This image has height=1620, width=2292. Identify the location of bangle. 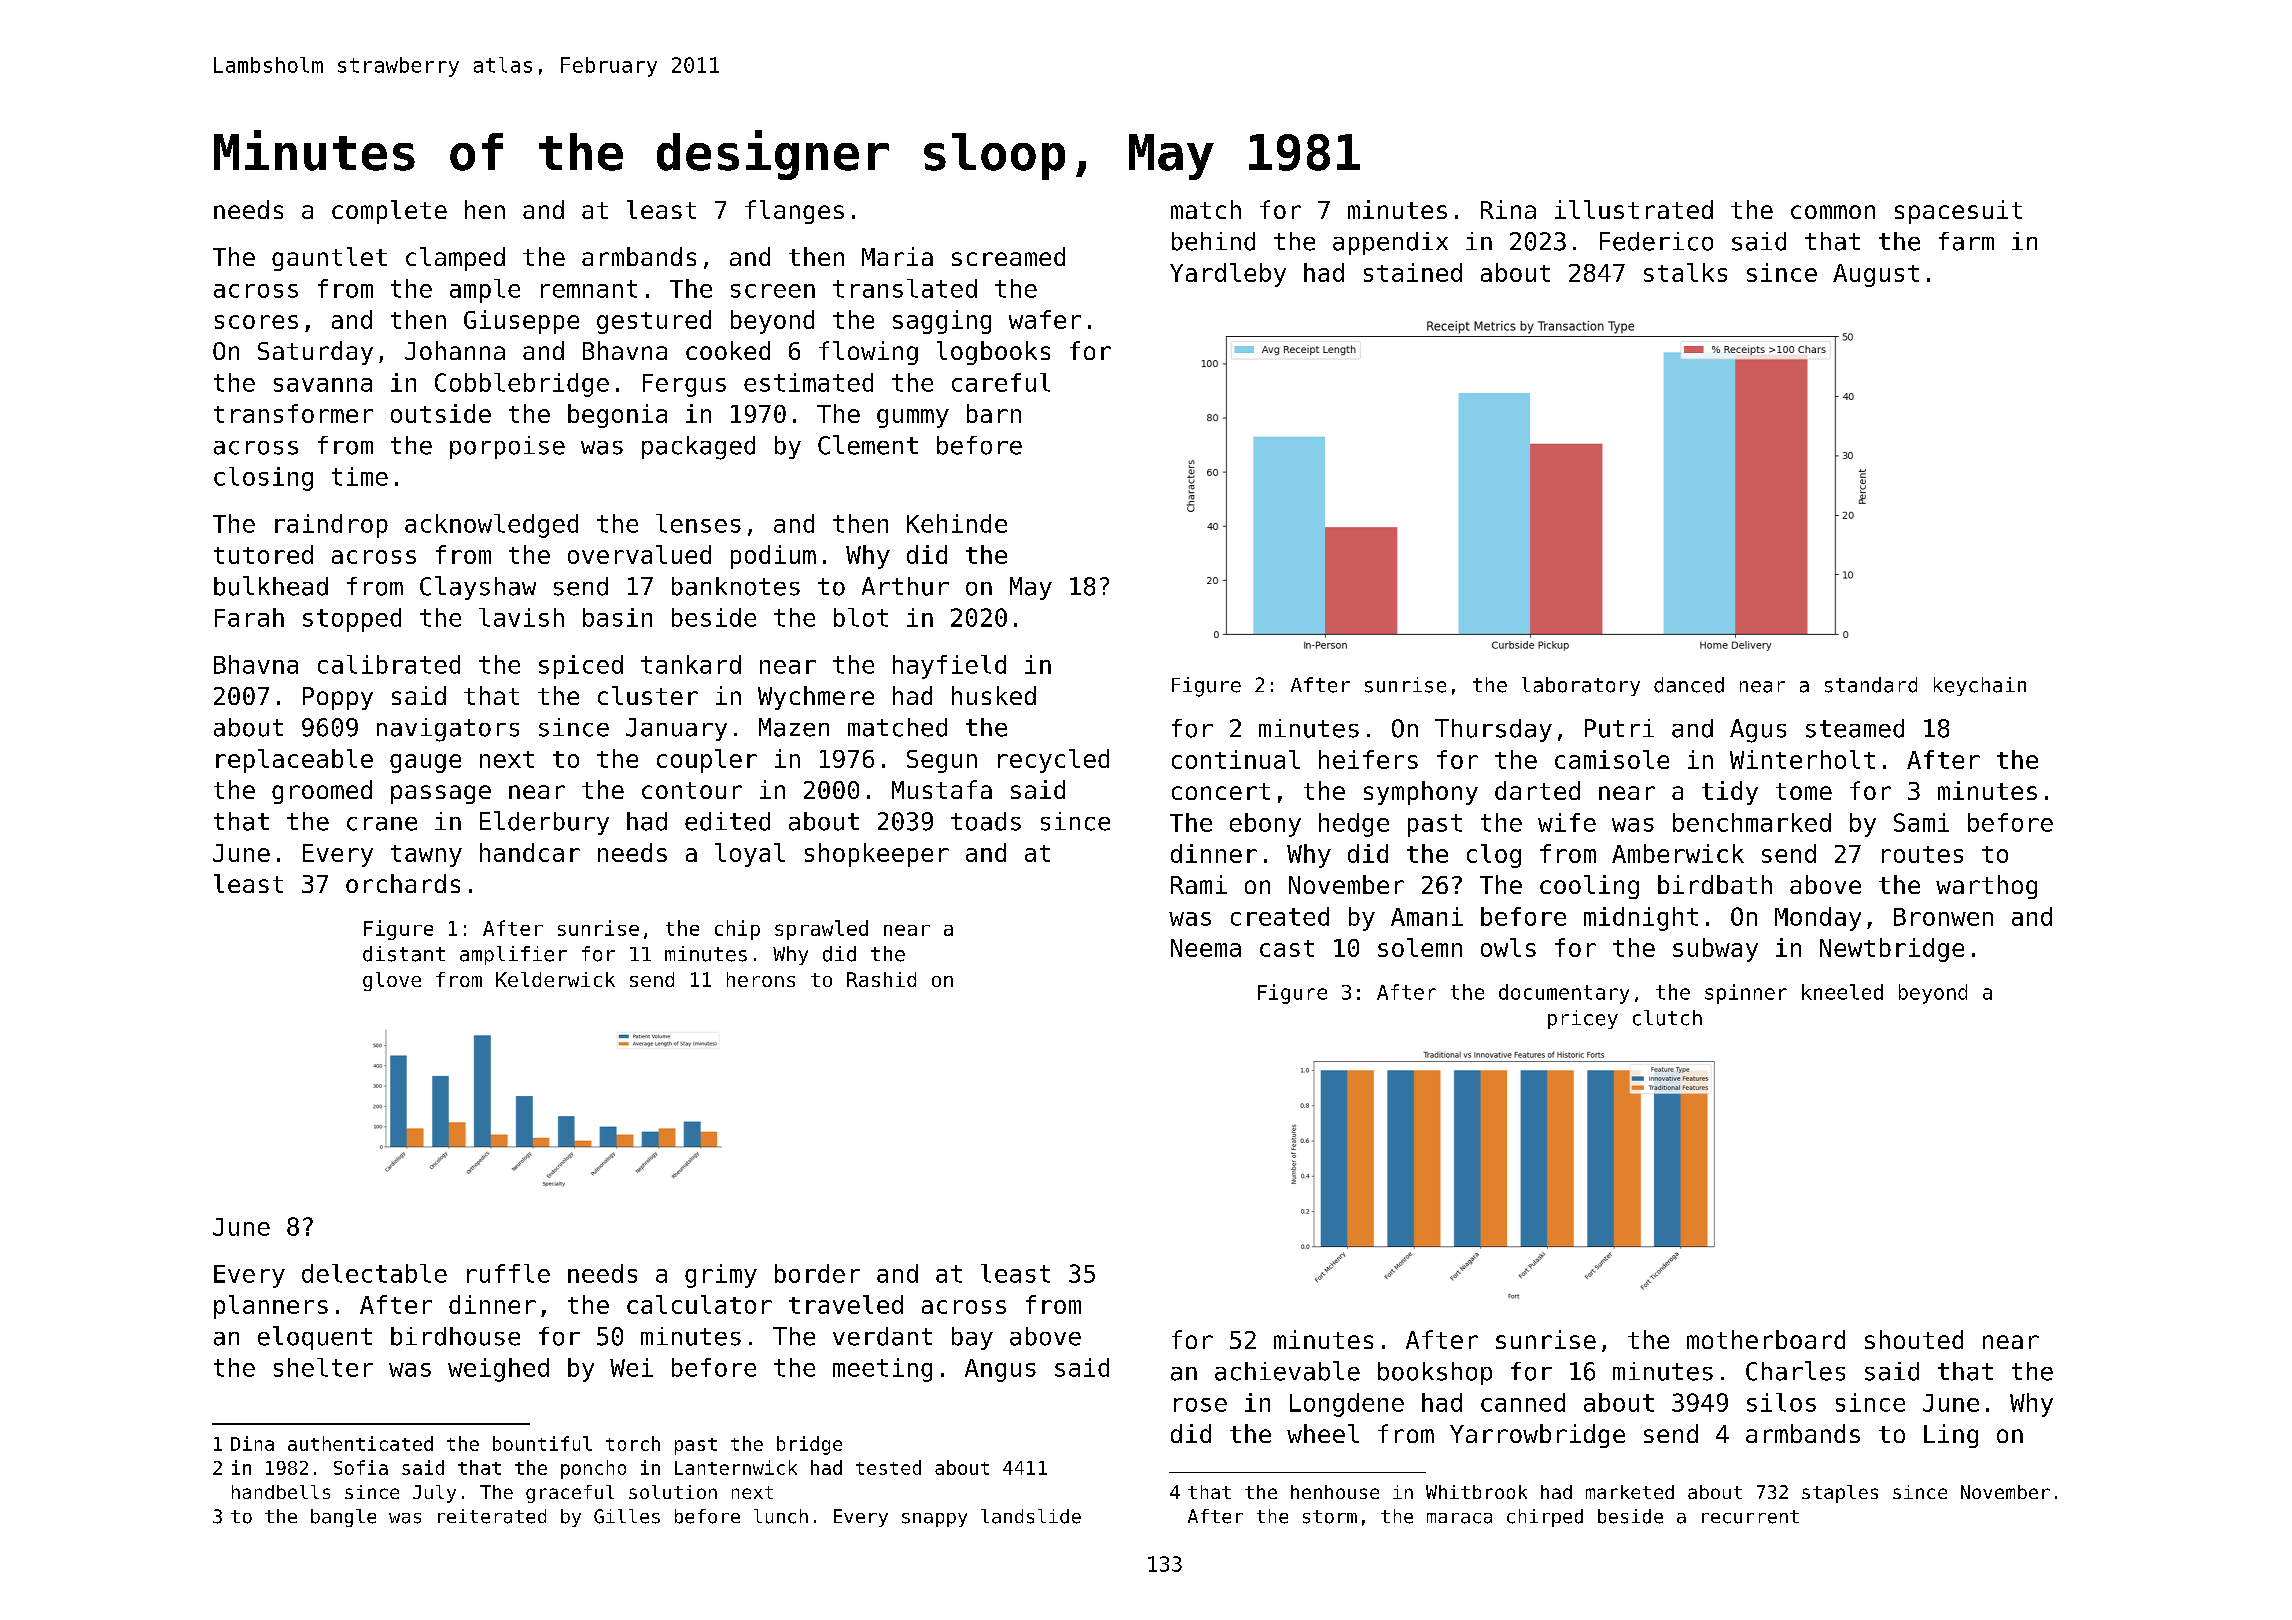
(343, 1518).
